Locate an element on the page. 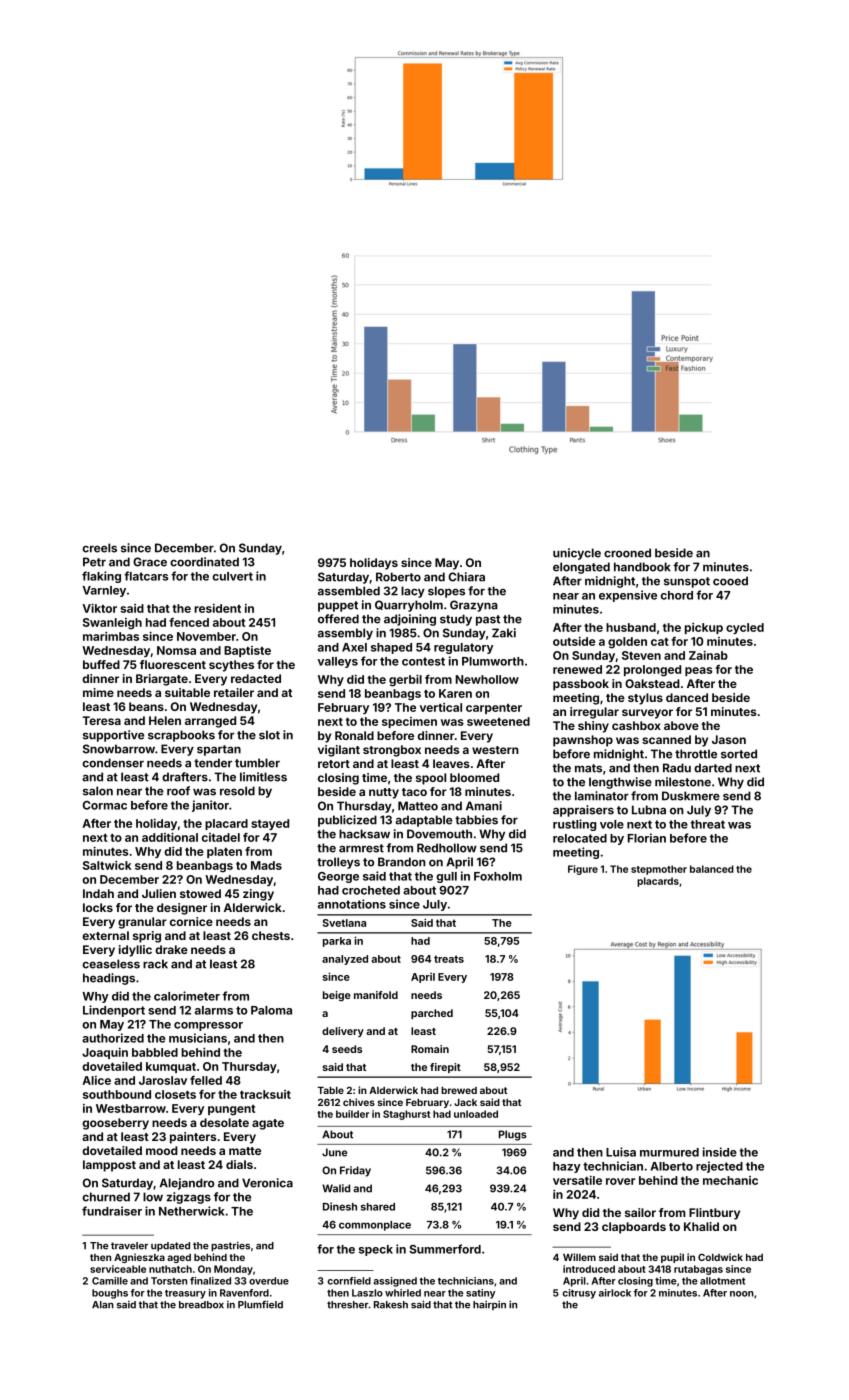 This document has height=1400, width=849. overdue is located at coordinates (269, 1281).
